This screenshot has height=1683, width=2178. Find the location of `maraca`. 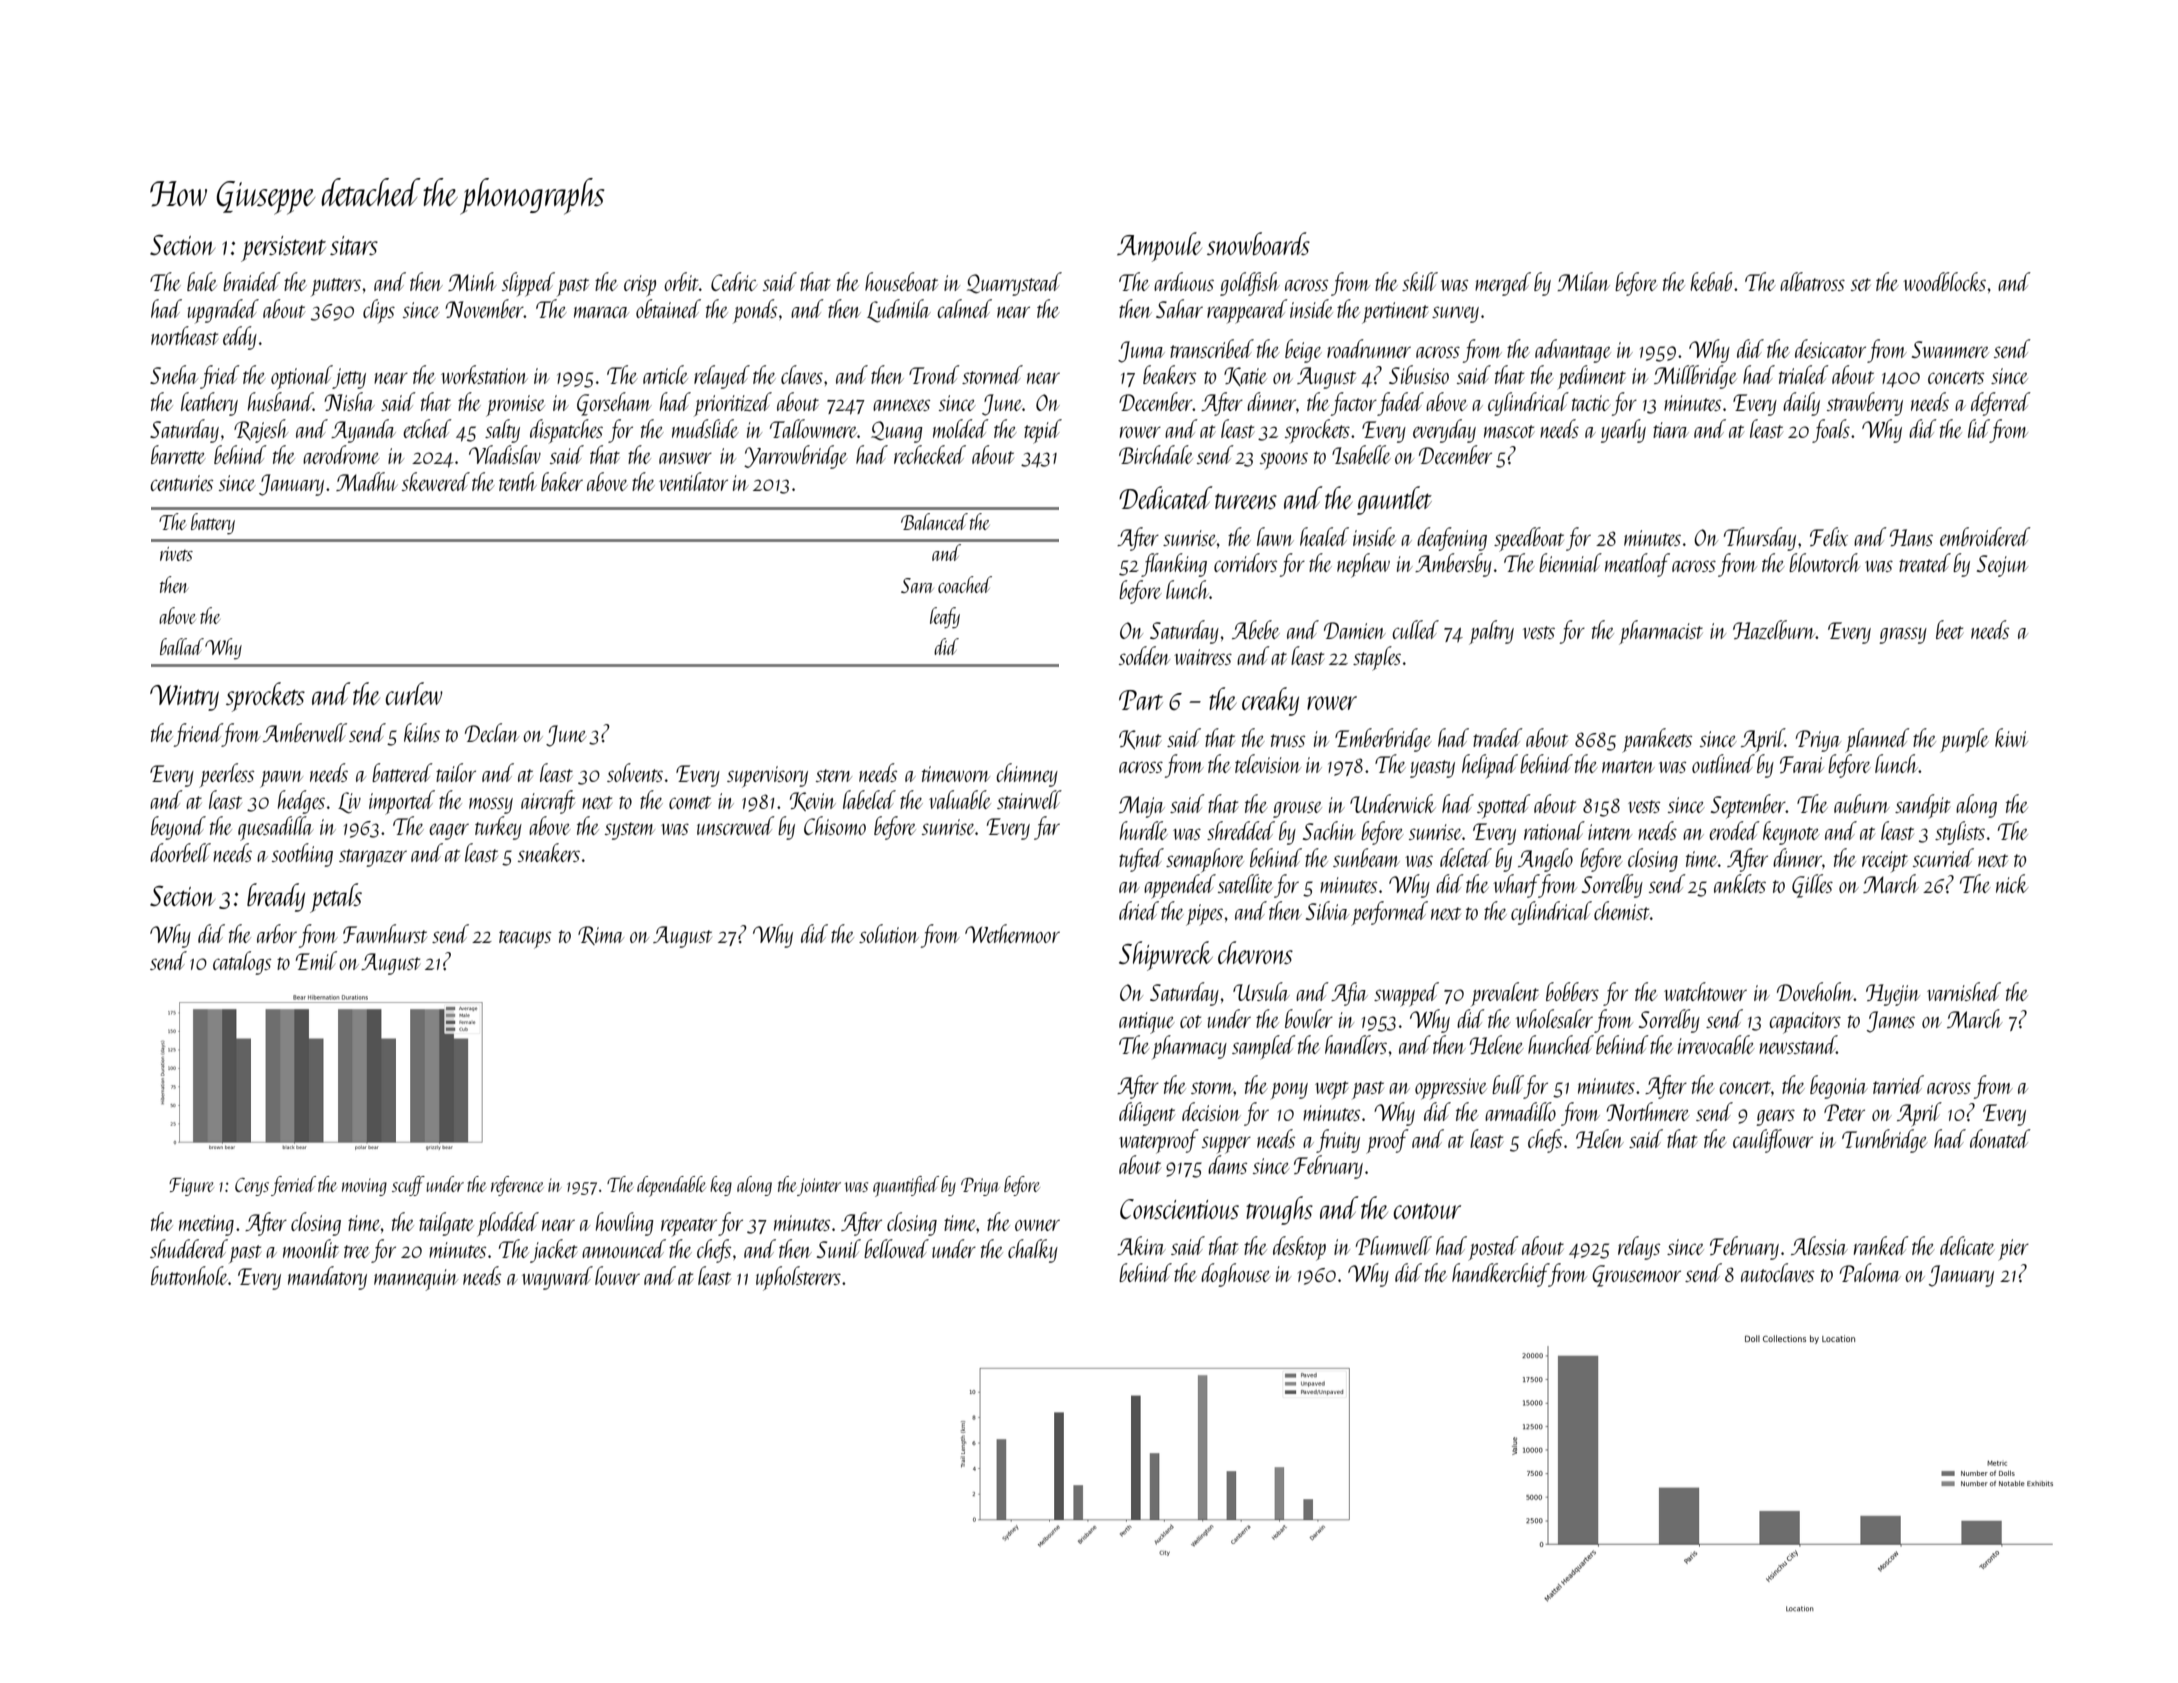

maraca is located at coordinates (601, 312).
